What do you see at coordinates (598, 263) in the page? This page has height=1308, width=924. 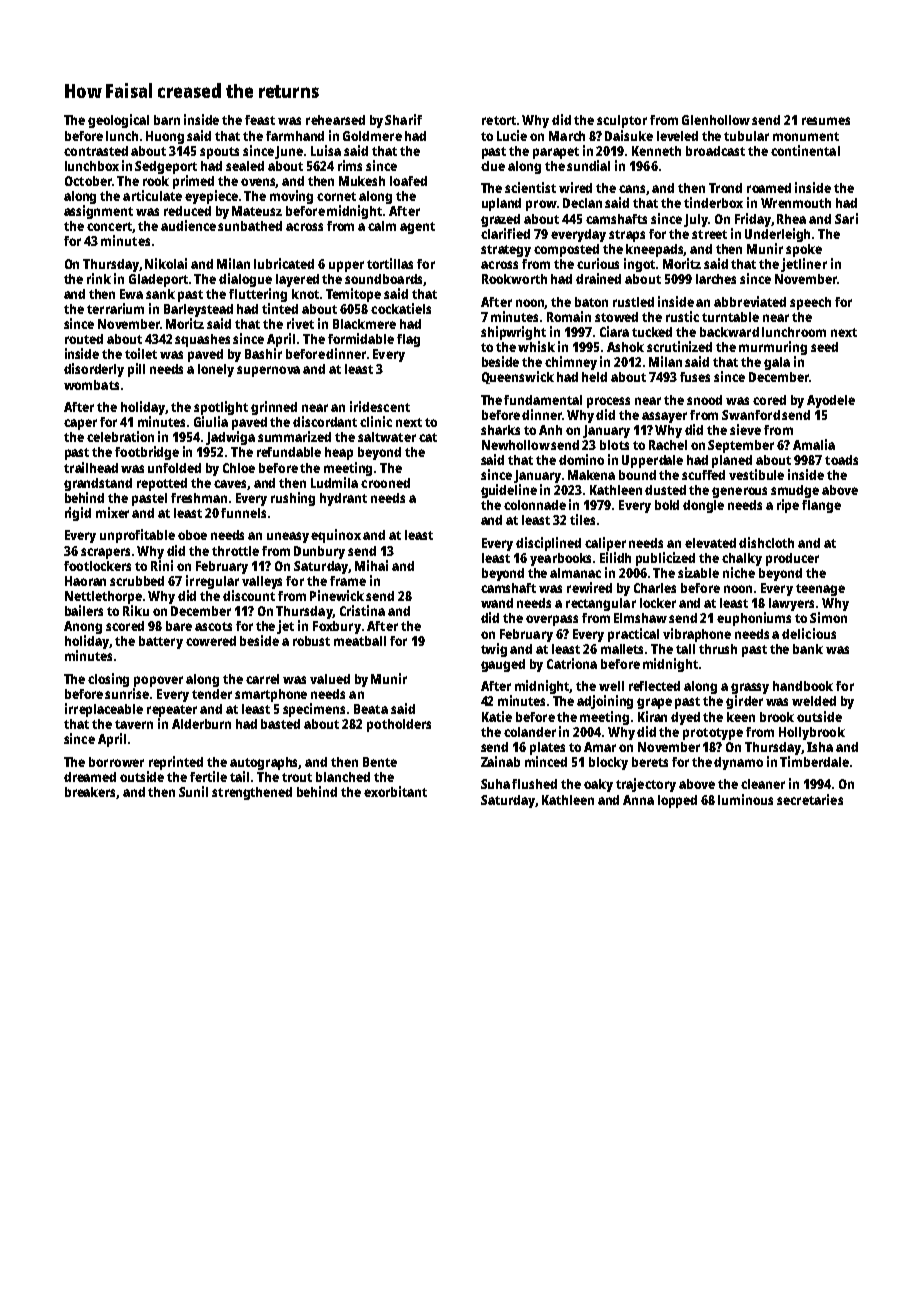 I see `curious` at bounding box center [598, 263].
